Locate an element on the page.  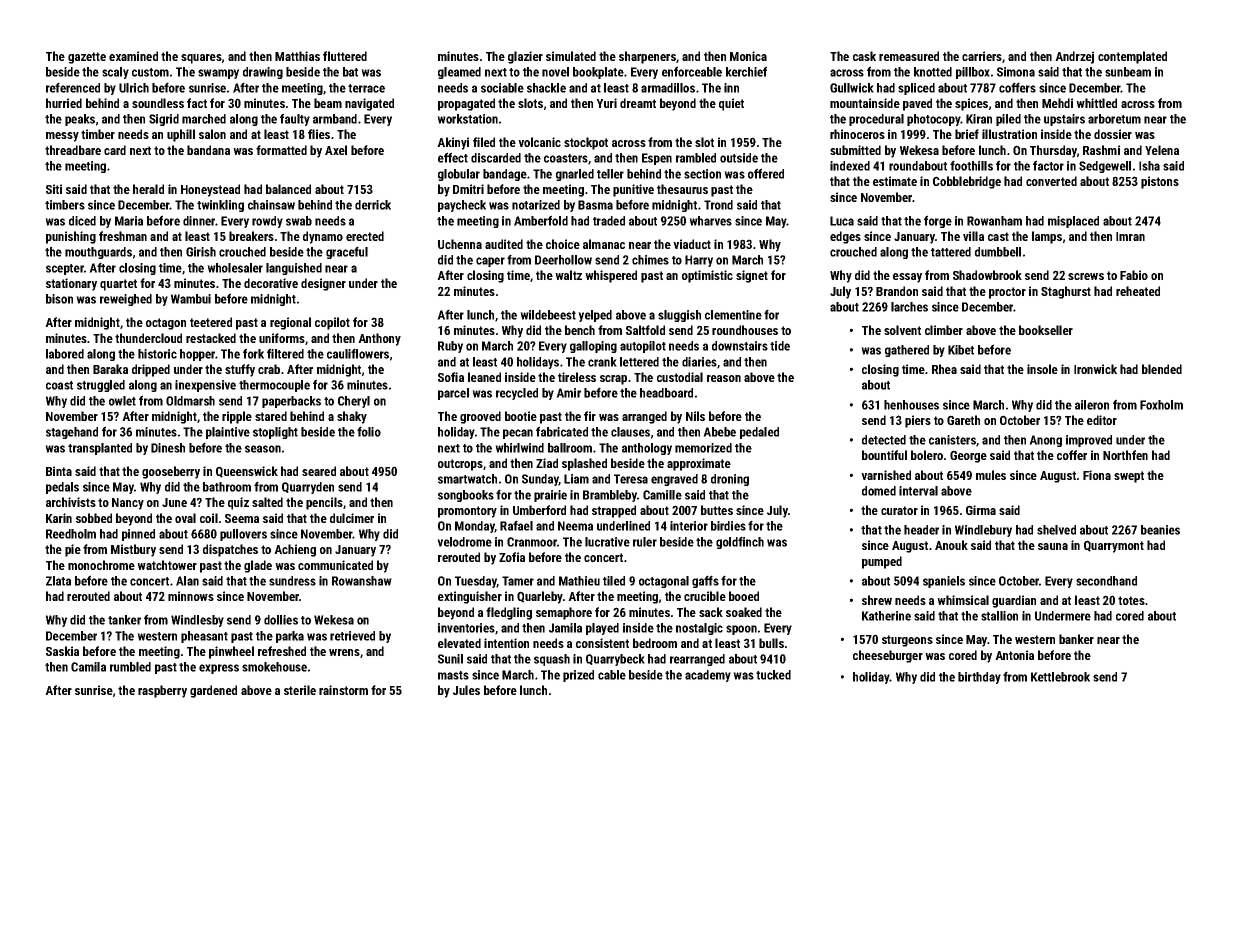
cable is located at coordinates (612, 675).
